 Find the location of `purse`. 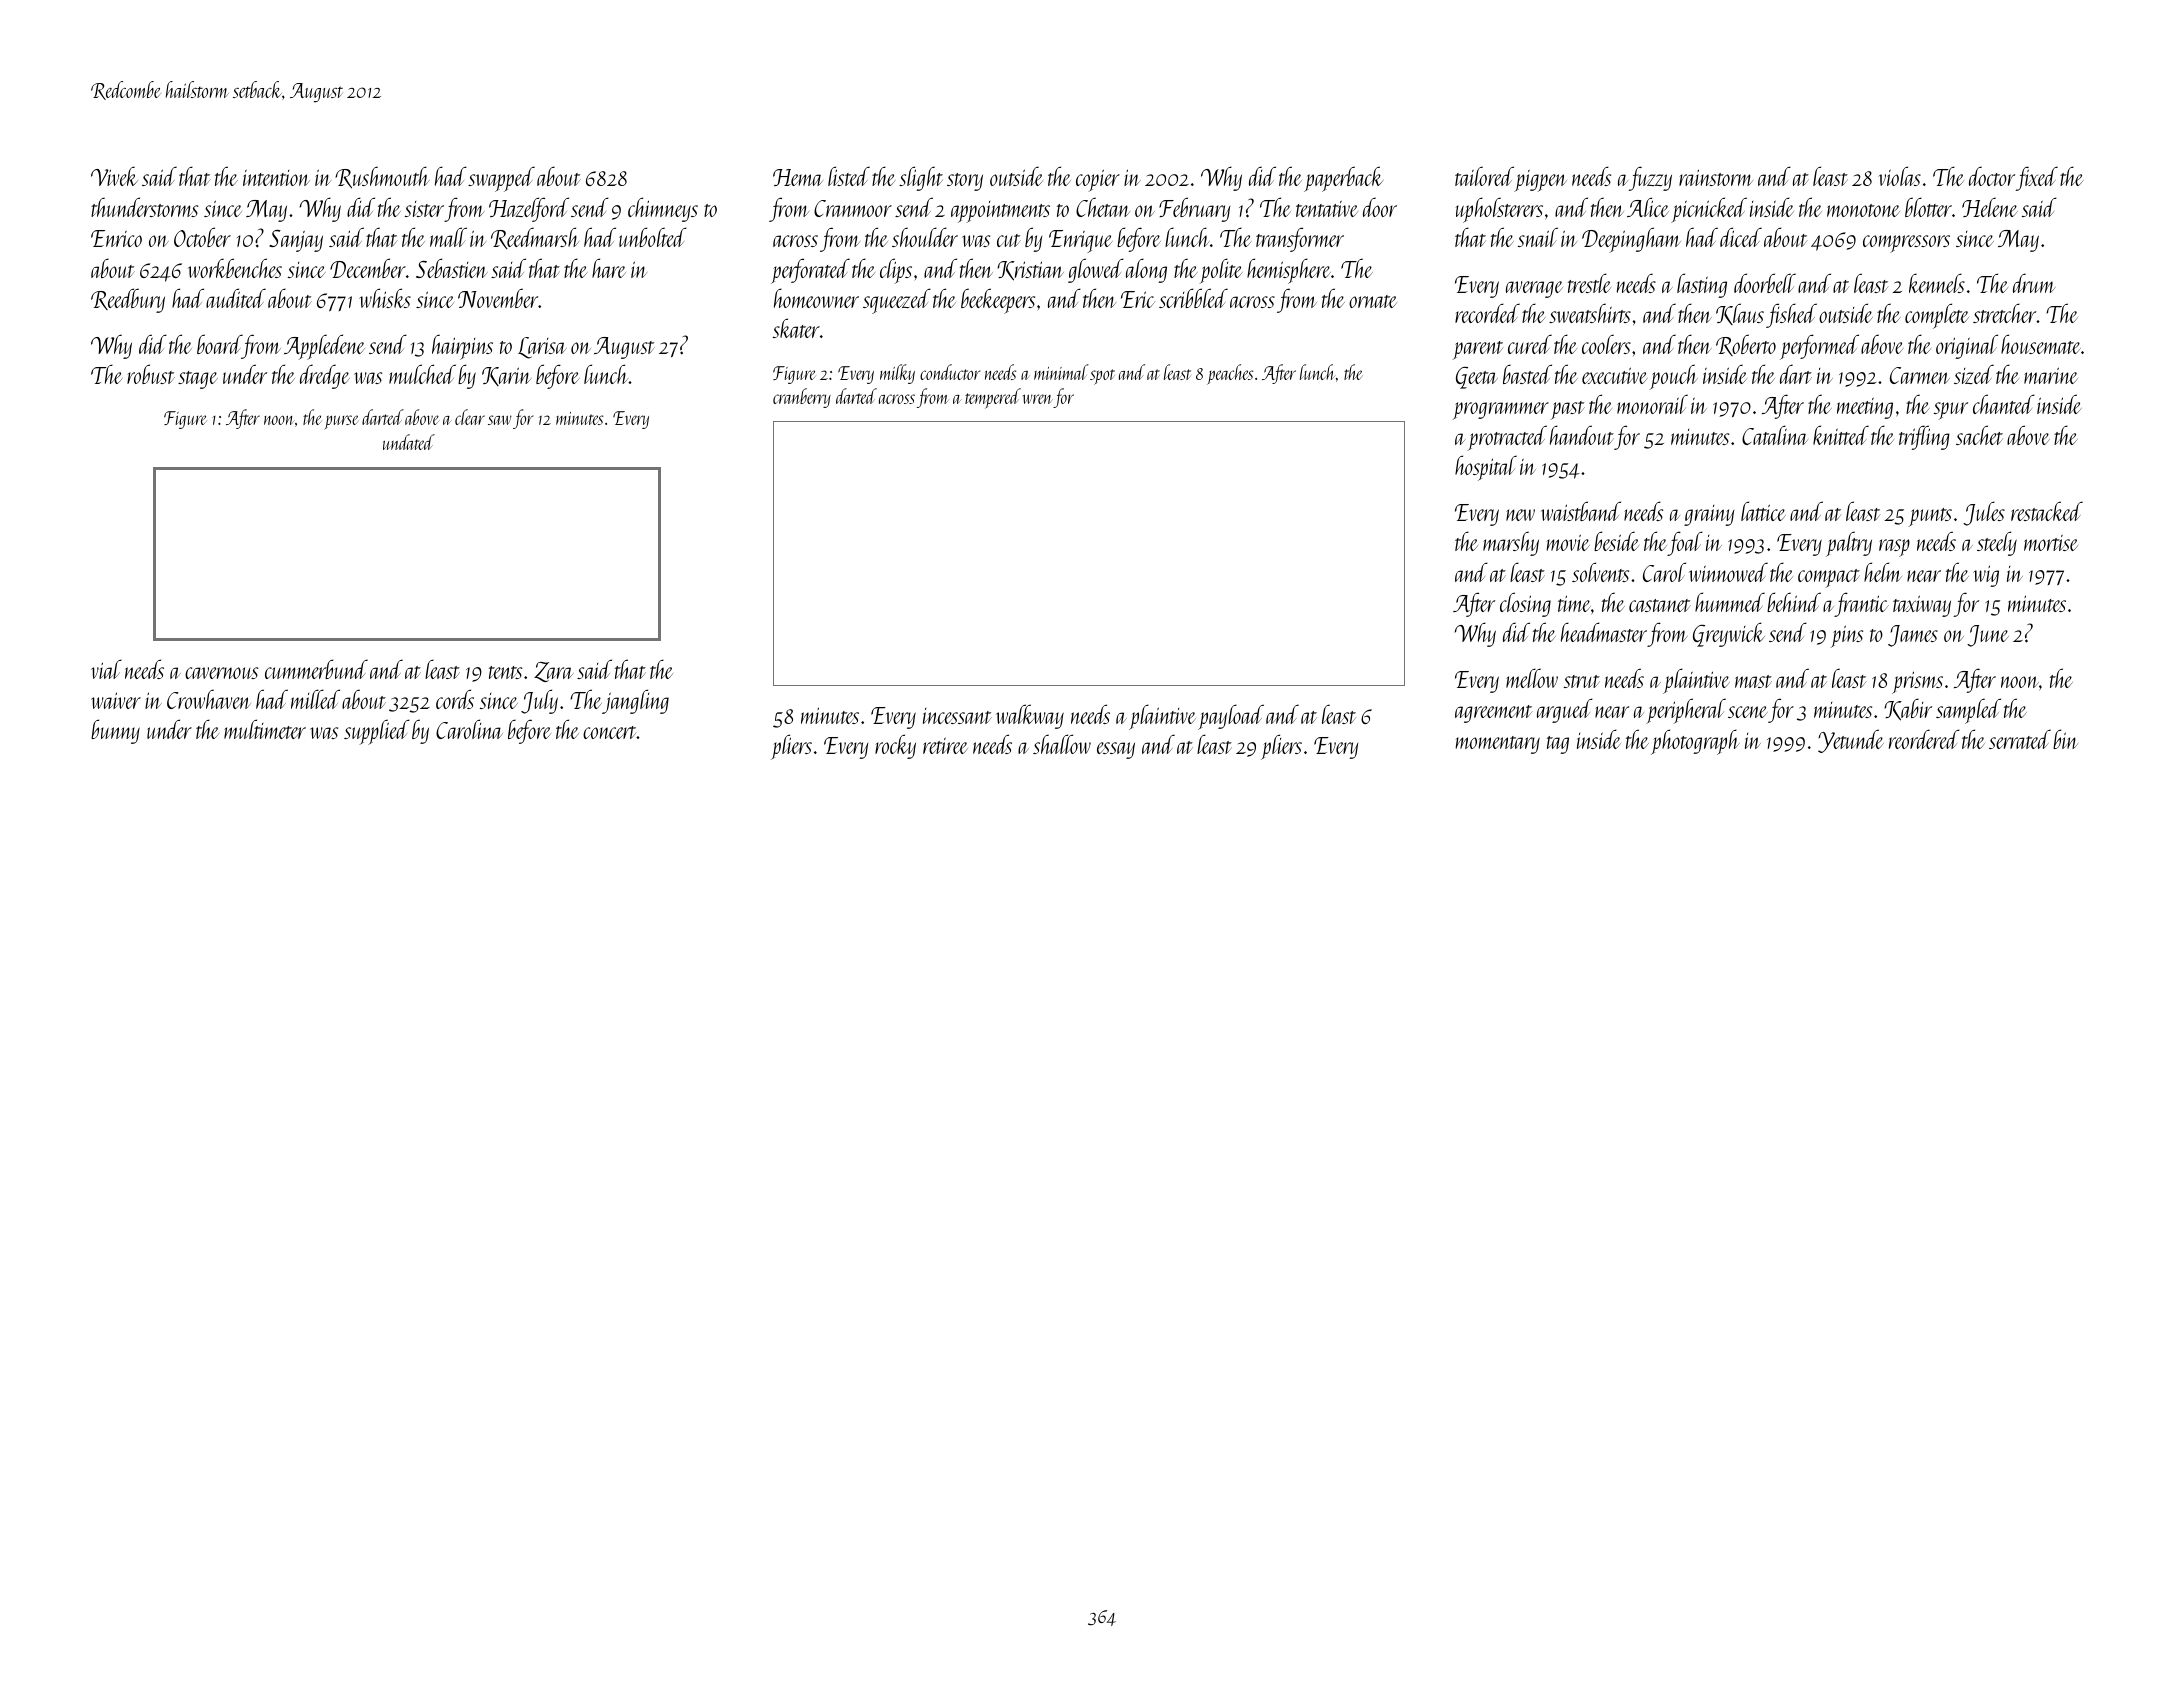

purse is located at coordinates (341, 422).
